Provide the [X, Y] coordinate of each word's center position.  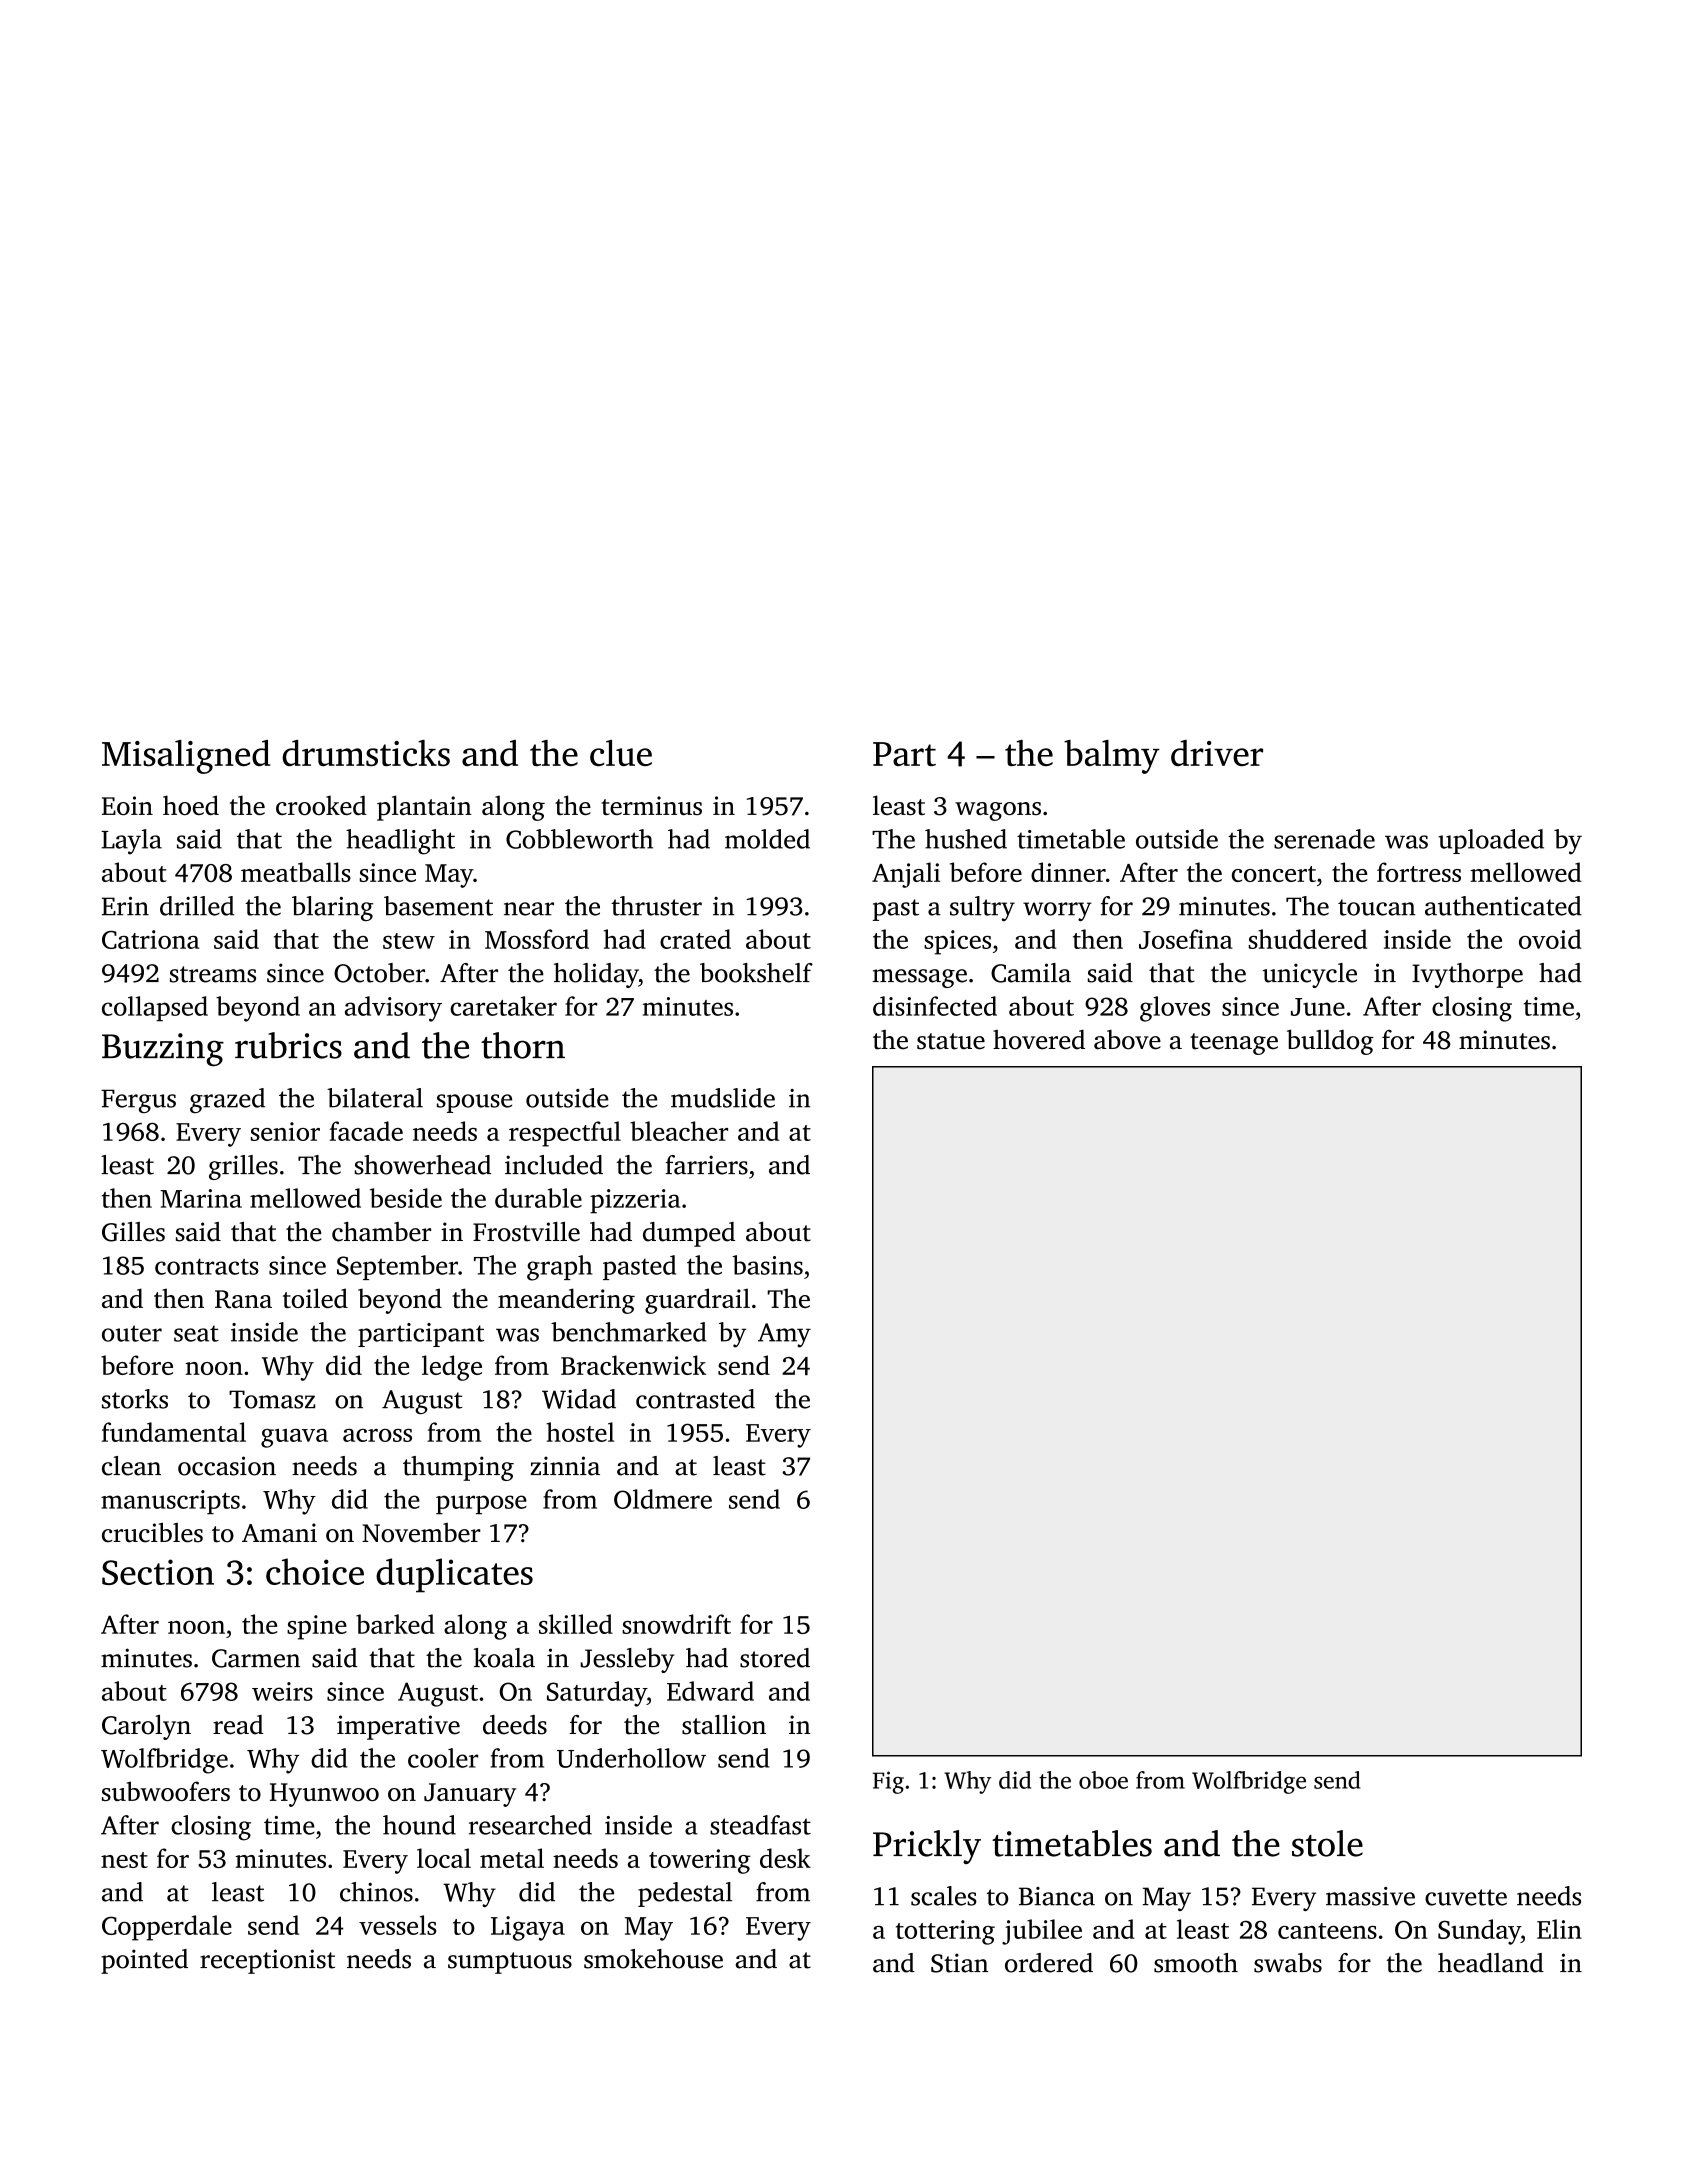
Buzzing [163, 1049]
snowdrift [676, 1624]
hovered [1039, 1040]
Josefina [1186, 939]
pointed [144, 1961]
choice [315, 1571]
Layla [131, 842]
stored [775, 1658]
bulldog [1330, 1042]
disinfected [935, 1006]
